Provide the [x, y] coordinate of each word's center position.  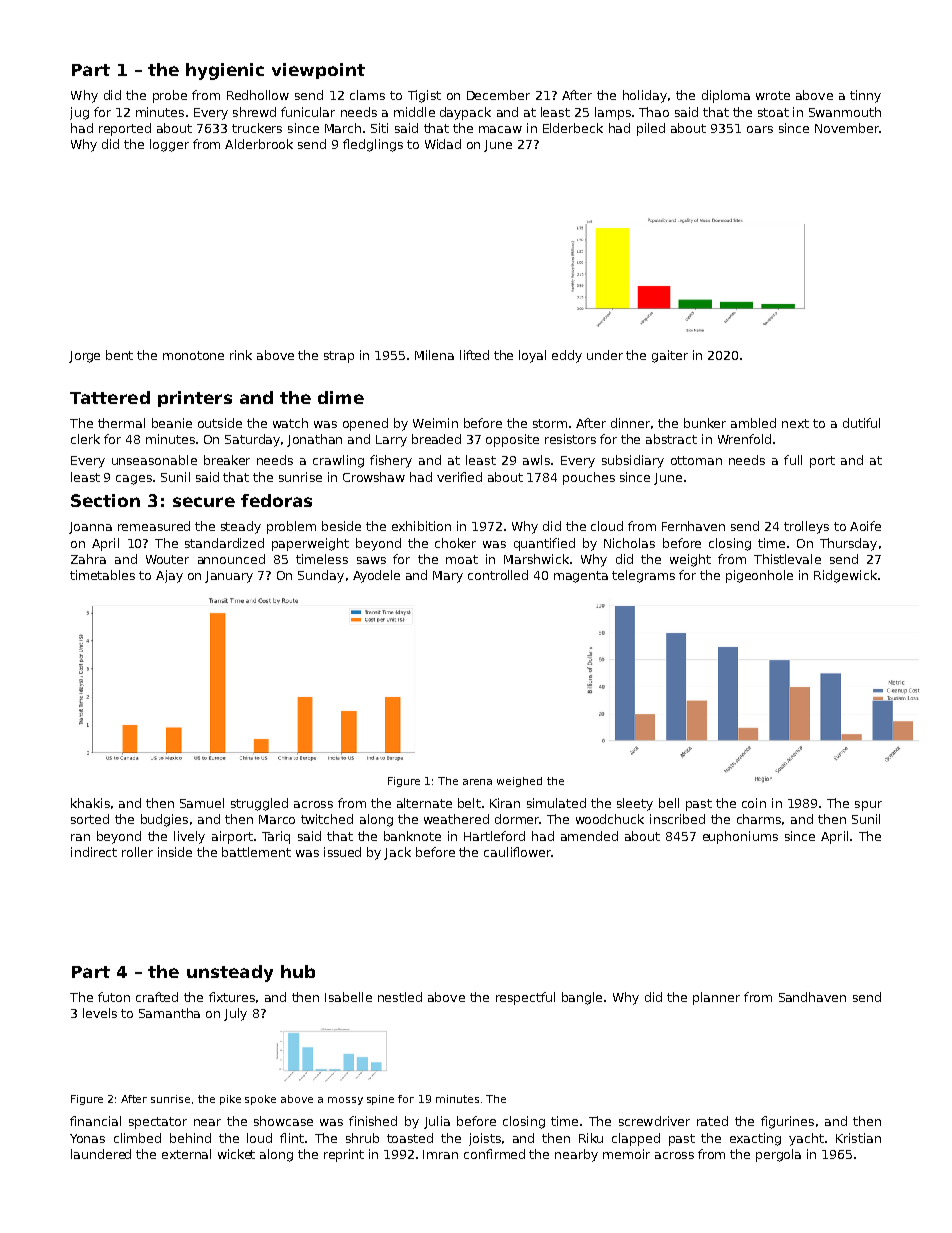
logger [169, 145]
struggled [259, 804]
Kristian [858, 1138]
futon [114, 997]
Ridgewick [845, 576]
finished [373, 1121]
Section [105, 500]
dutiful [861, 423]
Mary [448, 577]
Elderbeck [573, 128]
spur [868, 806]
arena [477, 782]
